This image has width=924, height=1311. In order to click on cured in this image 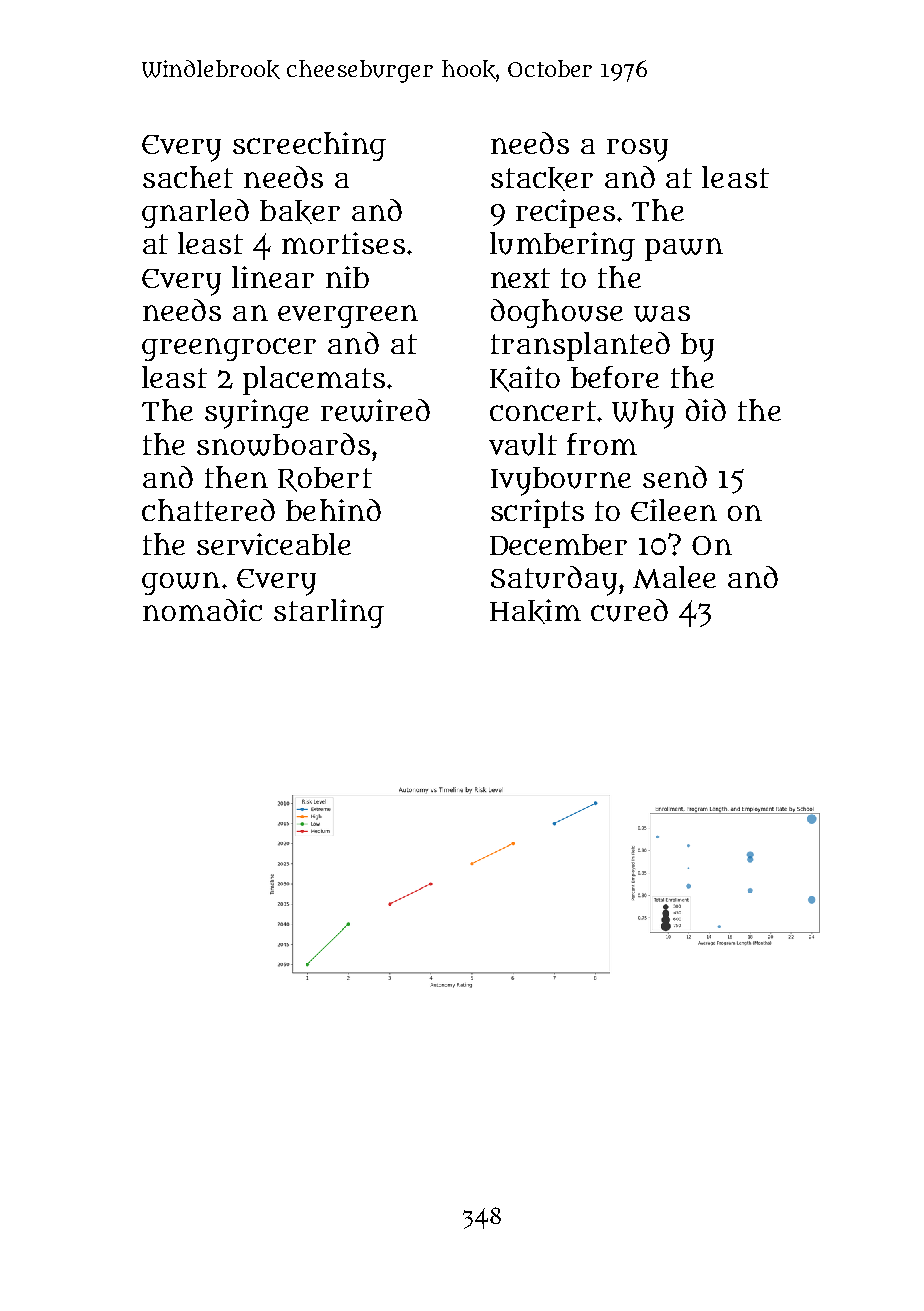, I will do `click(629, 610)`.
